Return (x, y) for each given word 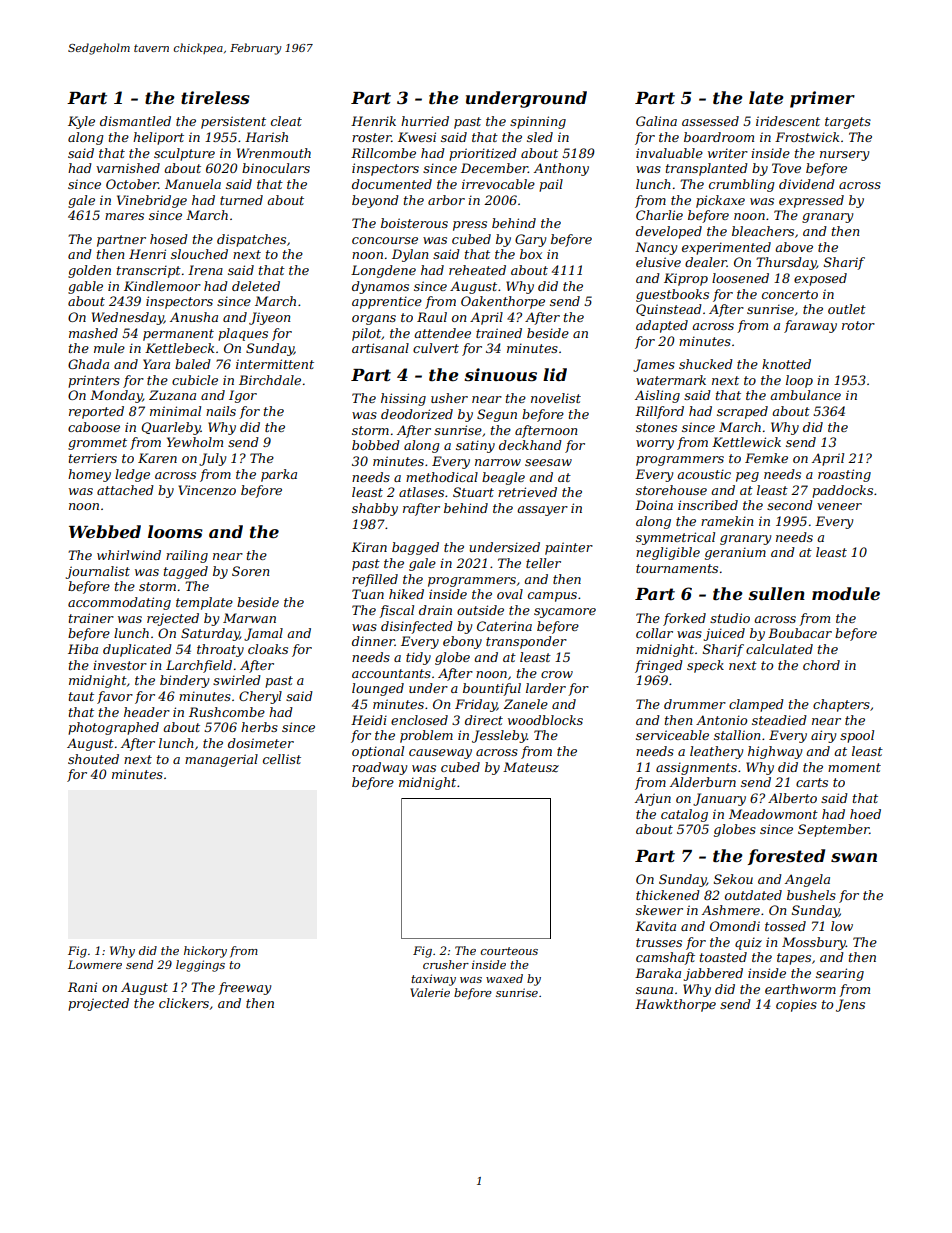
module (846, 593)
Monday (116, 396)
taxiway (433, 980)
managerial (221, 760)
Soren (250, 571)
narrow (498, 462)
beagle (503, 478)
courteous (509, 951)
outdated (753, 895)
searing (840, 974)
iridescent (788, 121)
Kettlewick (746, 442)
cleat (286, 121)
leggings (200, 966)
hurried (425, 121)
